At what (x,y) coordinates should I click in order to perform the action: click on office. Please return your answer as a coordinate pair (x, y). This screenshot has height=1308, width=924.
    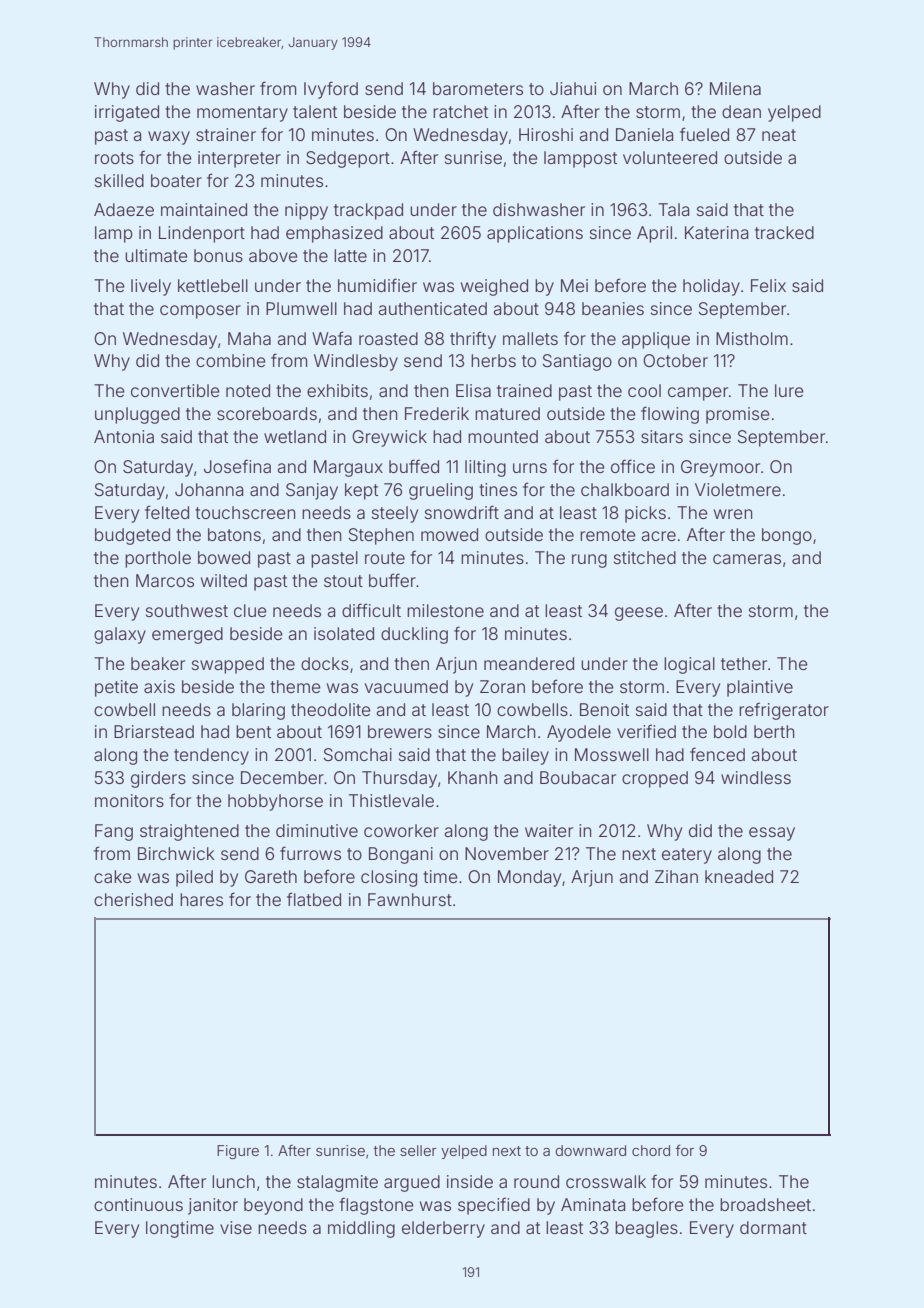
    Looking at the image, I should click on (633, 466).
